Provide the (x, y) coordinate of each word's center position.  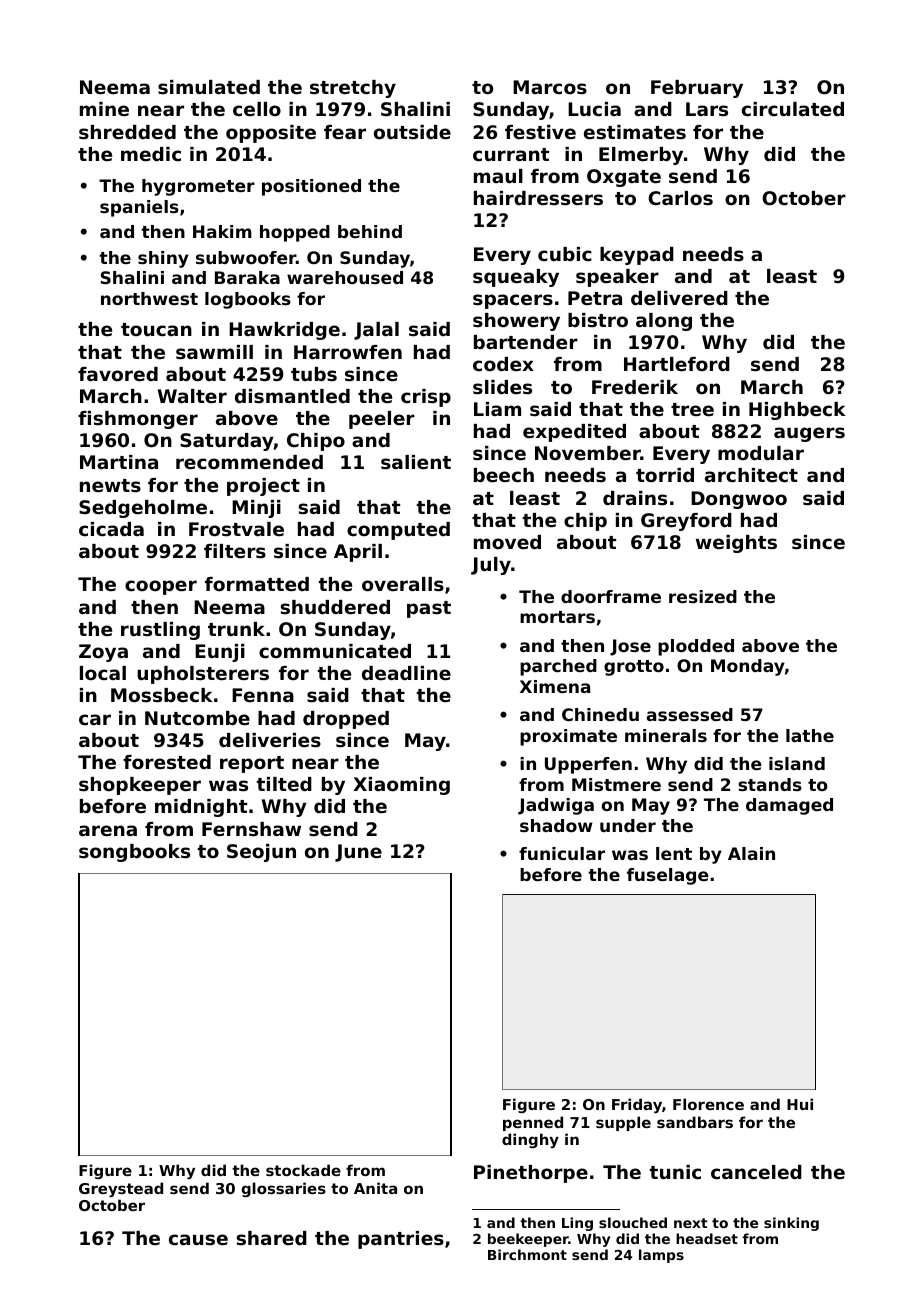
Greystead (121, 1189)
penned (533, 1123)
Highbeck (797, 411)
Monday (748, 667)
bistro (598, 320)
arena (108, 830)
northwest (149, 298)
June (358, 853)
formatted (257, 584)
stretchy (353, 89)
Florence (708, 1104)
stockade (303, 1170)
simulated (209, 87)
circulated (793, 109)
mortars (557, 617)
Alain (751, 853)
